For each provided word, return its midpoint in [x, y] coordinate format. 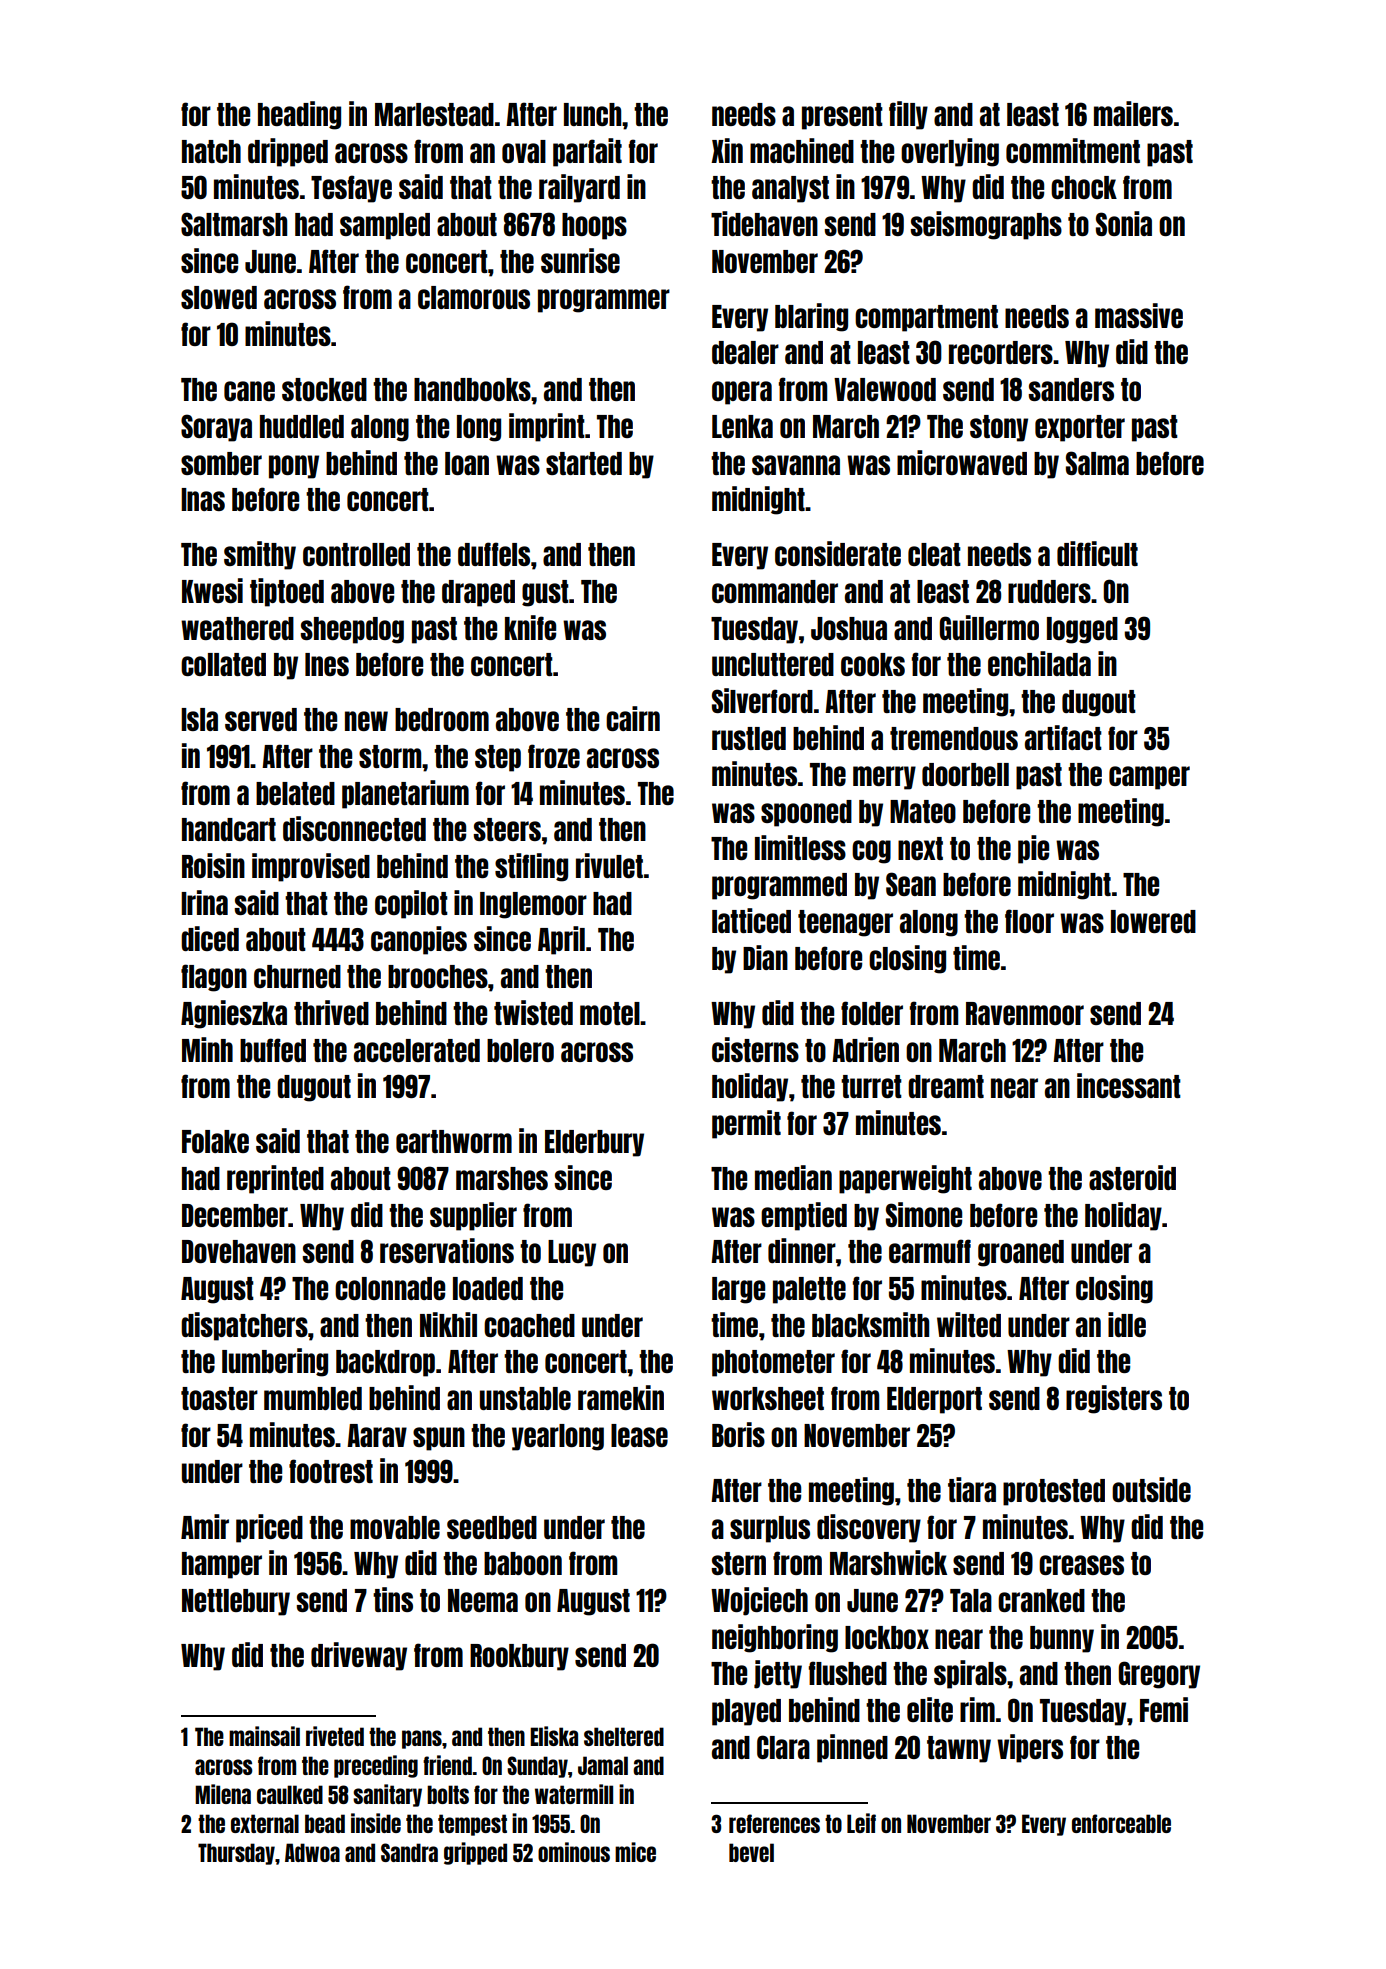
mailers [1133, 113]
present [842, 116]
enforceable [1121, 1823]
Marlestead [434, 114]
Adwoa [312, 1852]
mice [635, 1852]
